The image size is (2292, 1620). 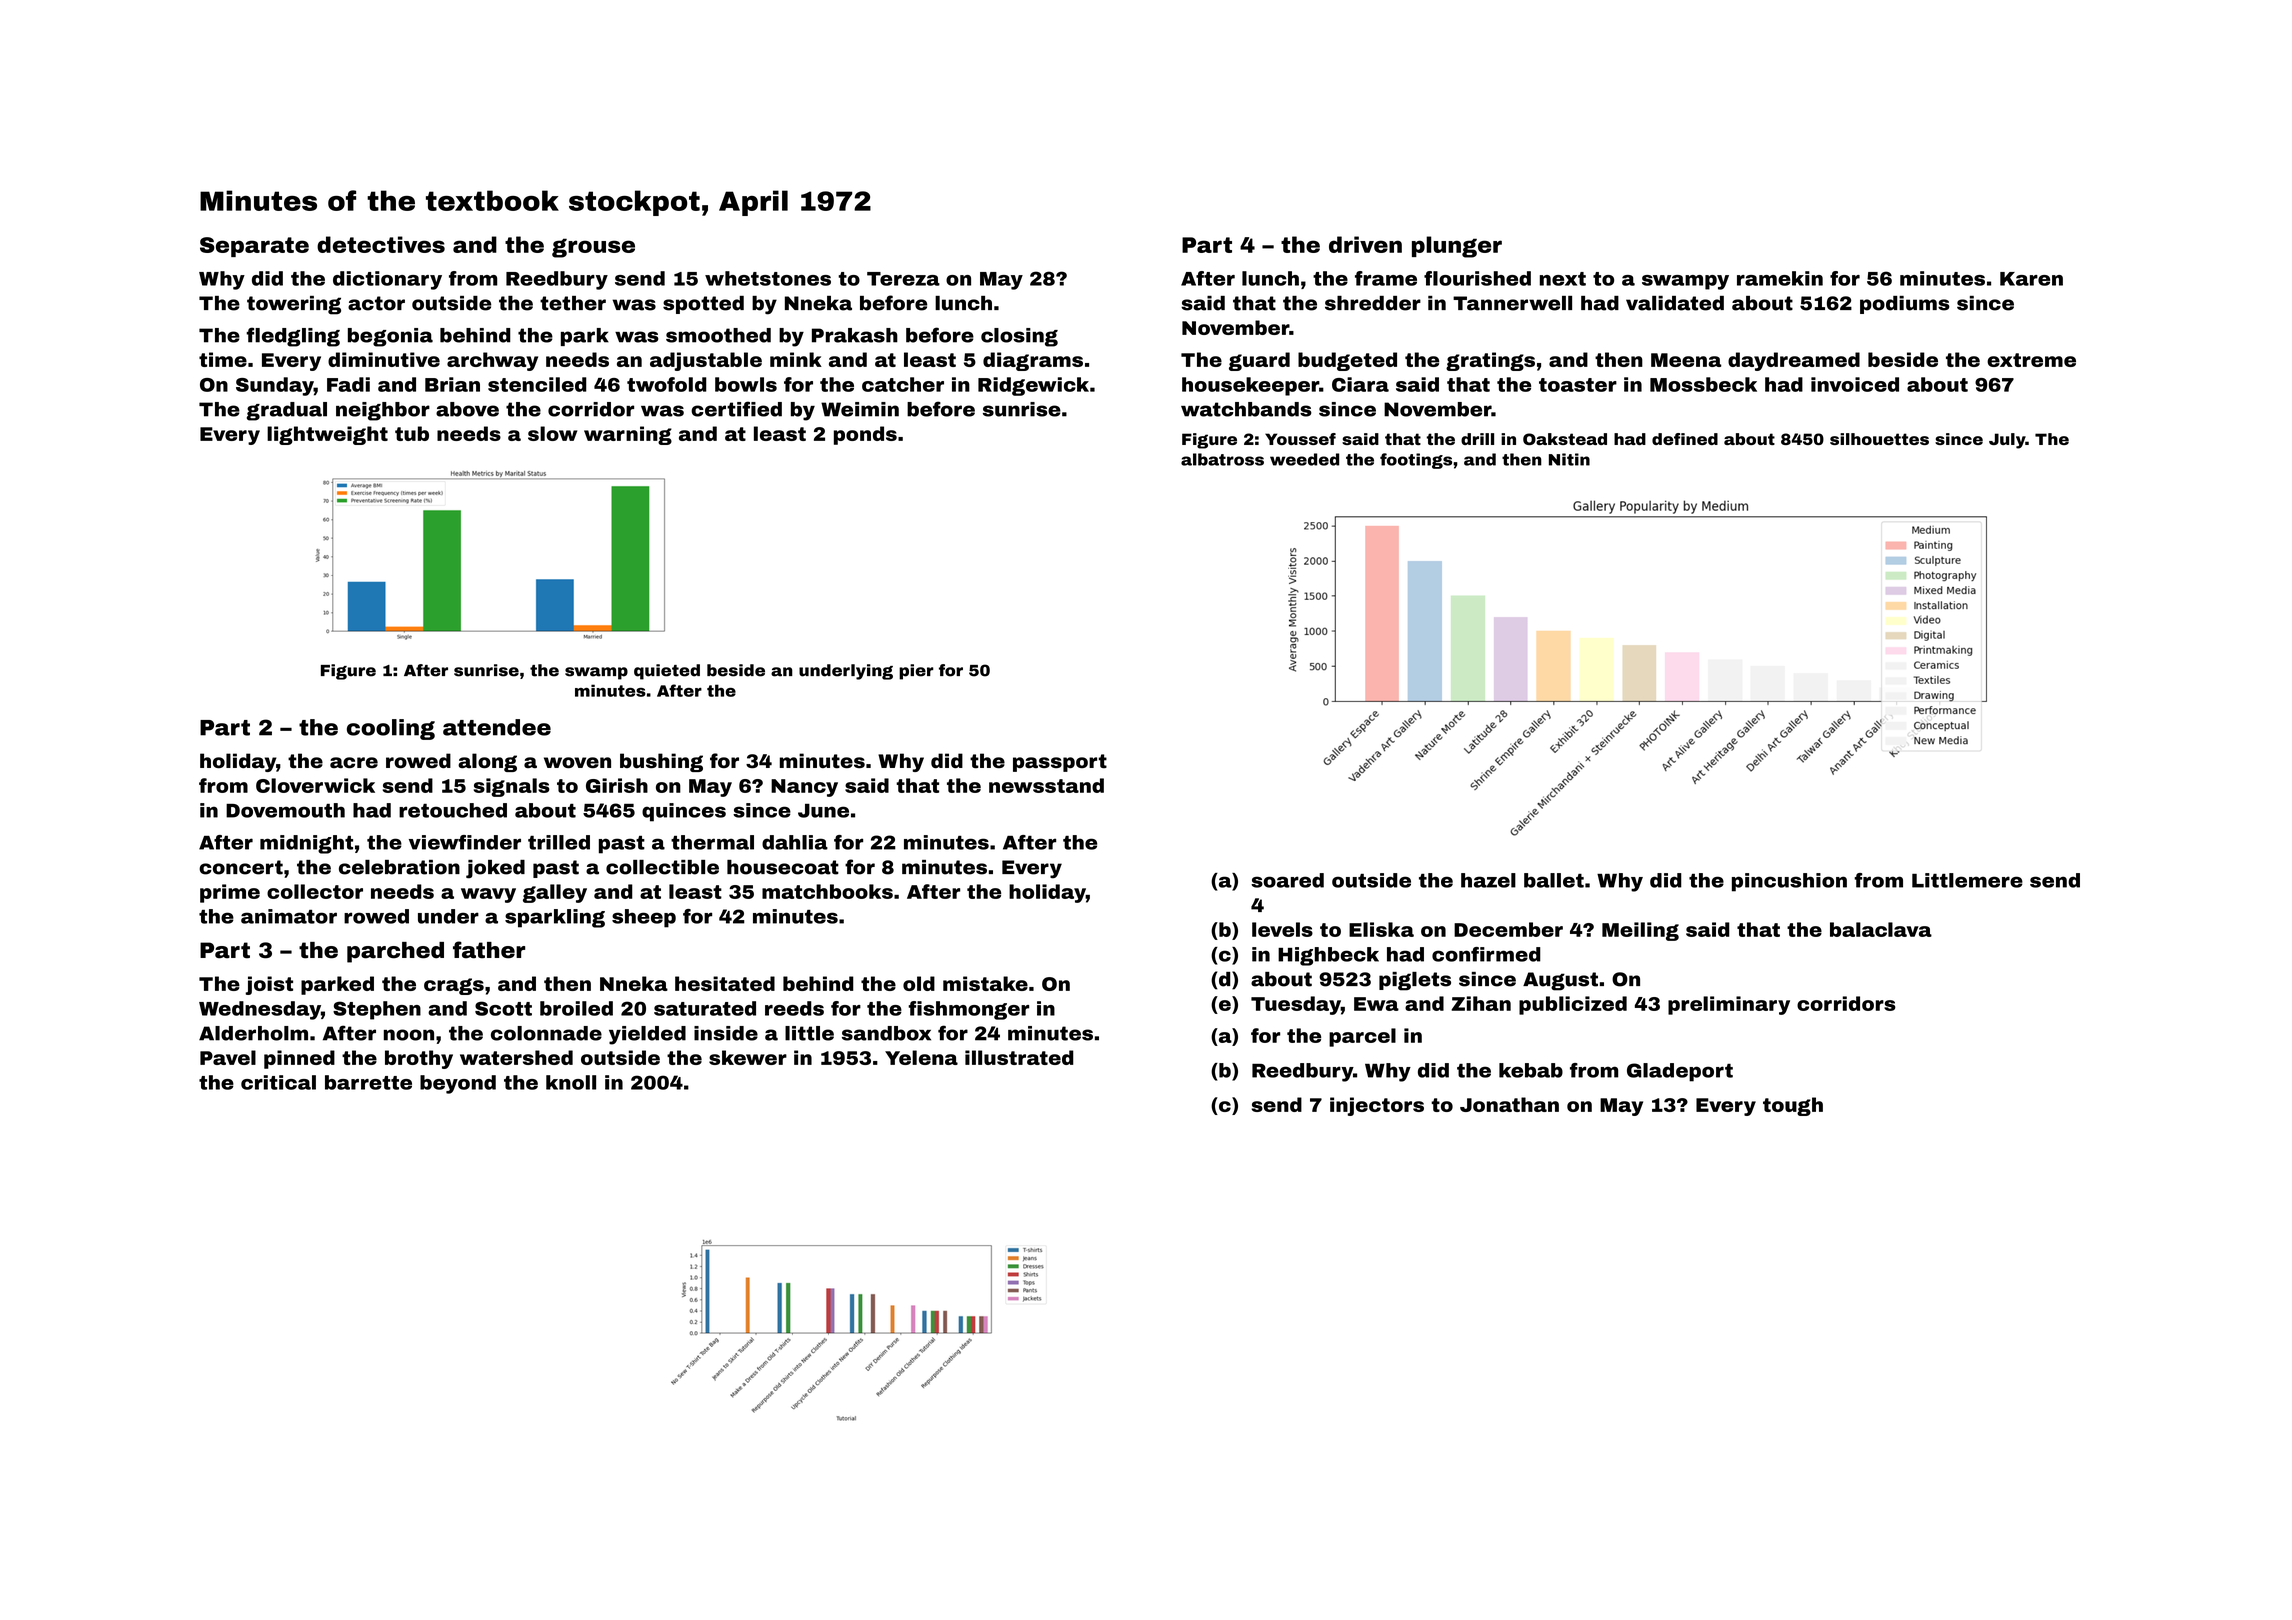 I want to click on pincushion, so click(x=1789, y=882).
